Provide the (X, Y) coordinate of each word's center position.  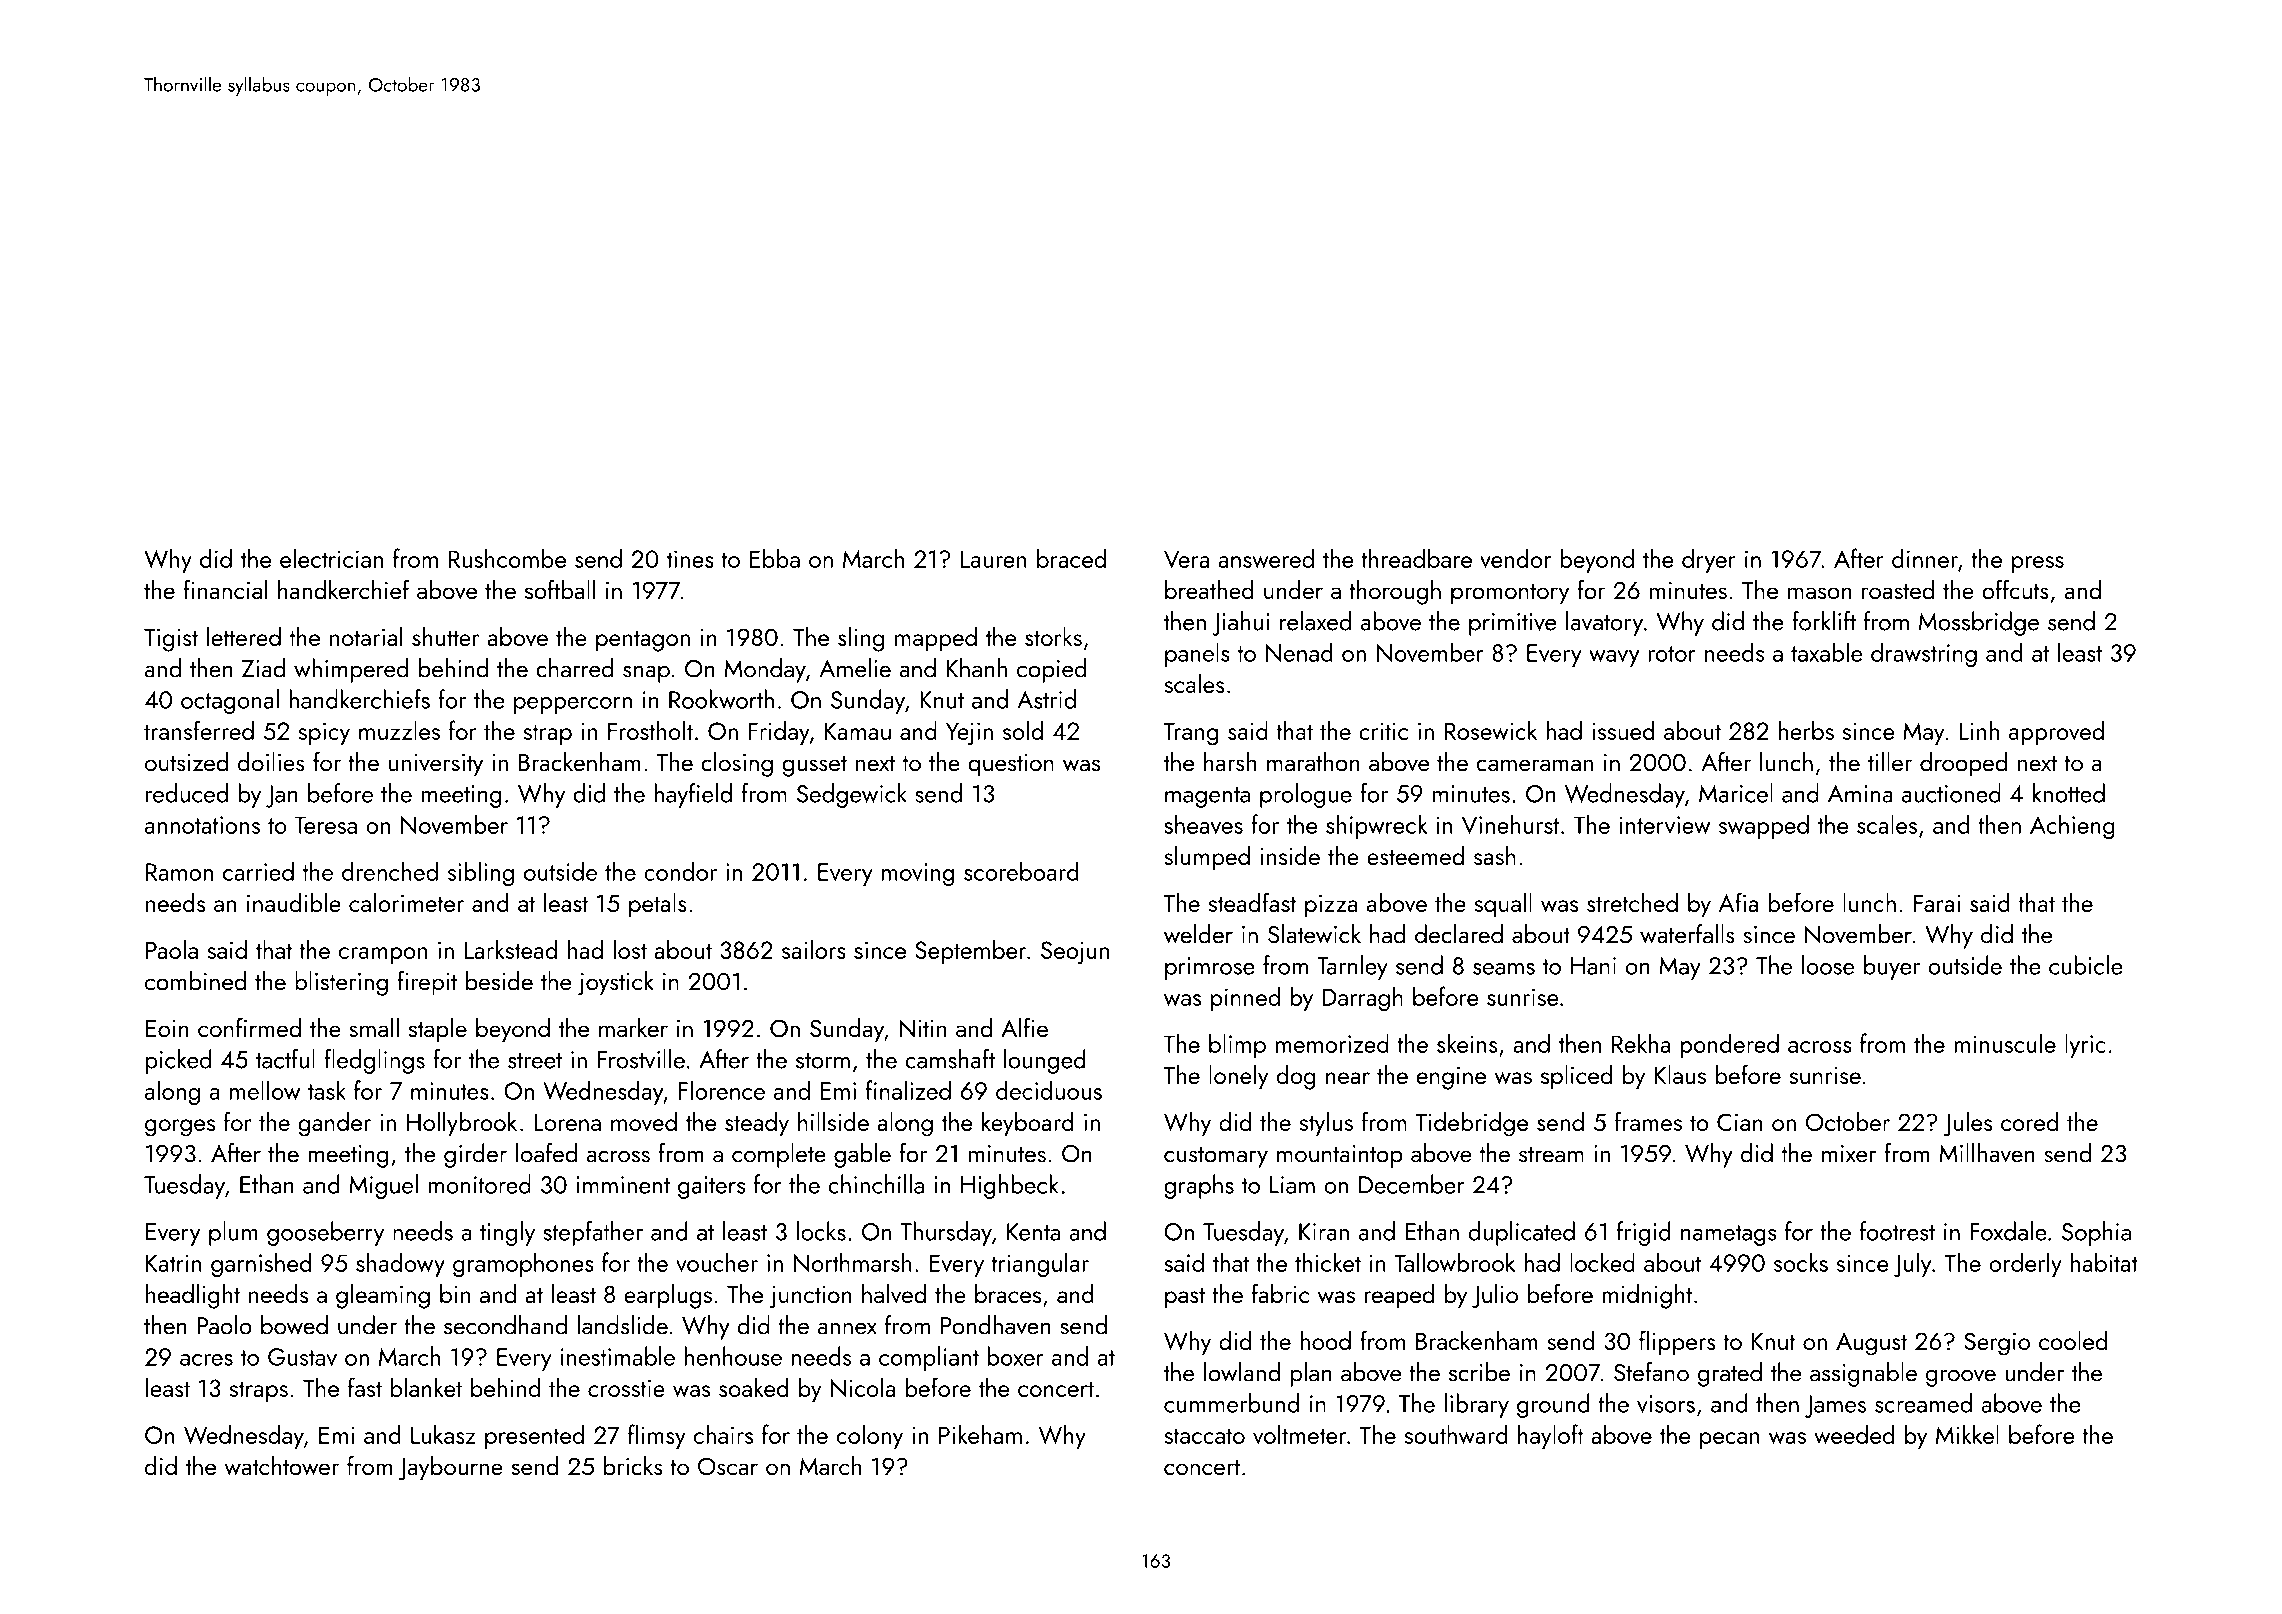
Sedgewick (852, 795)
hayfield (693, 795)
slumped (1207, 858)
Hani (1593, 966)
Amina (1860, 794)
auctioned (1951, 793)
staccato (1204, 1436)
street (535, 1061)
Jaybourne (451, 1468)
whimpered (351, 670)
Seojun (1075, 952)
